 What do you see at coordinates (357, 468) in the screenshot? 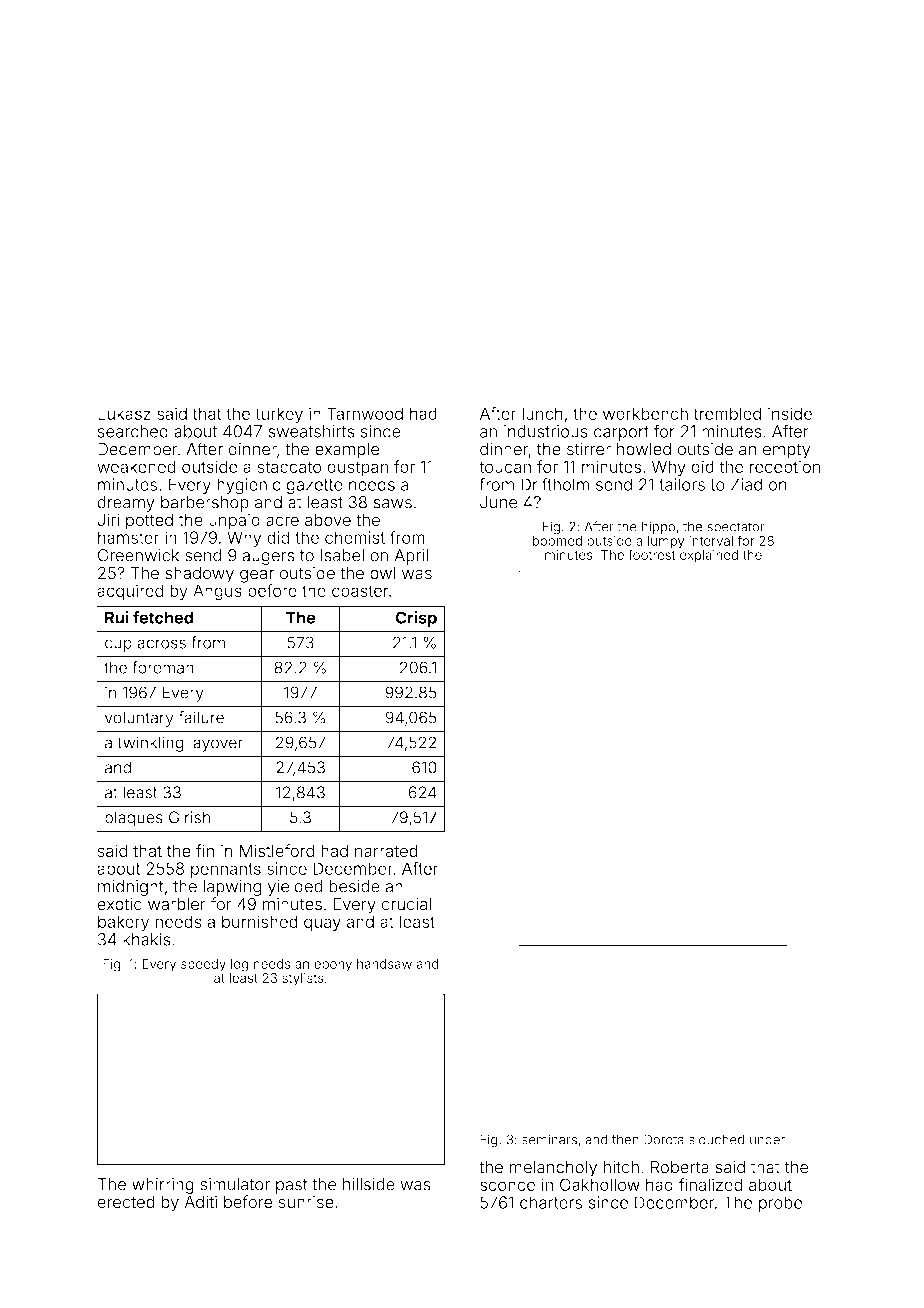
I see `dustpan` at bounding box center [357, 468].
